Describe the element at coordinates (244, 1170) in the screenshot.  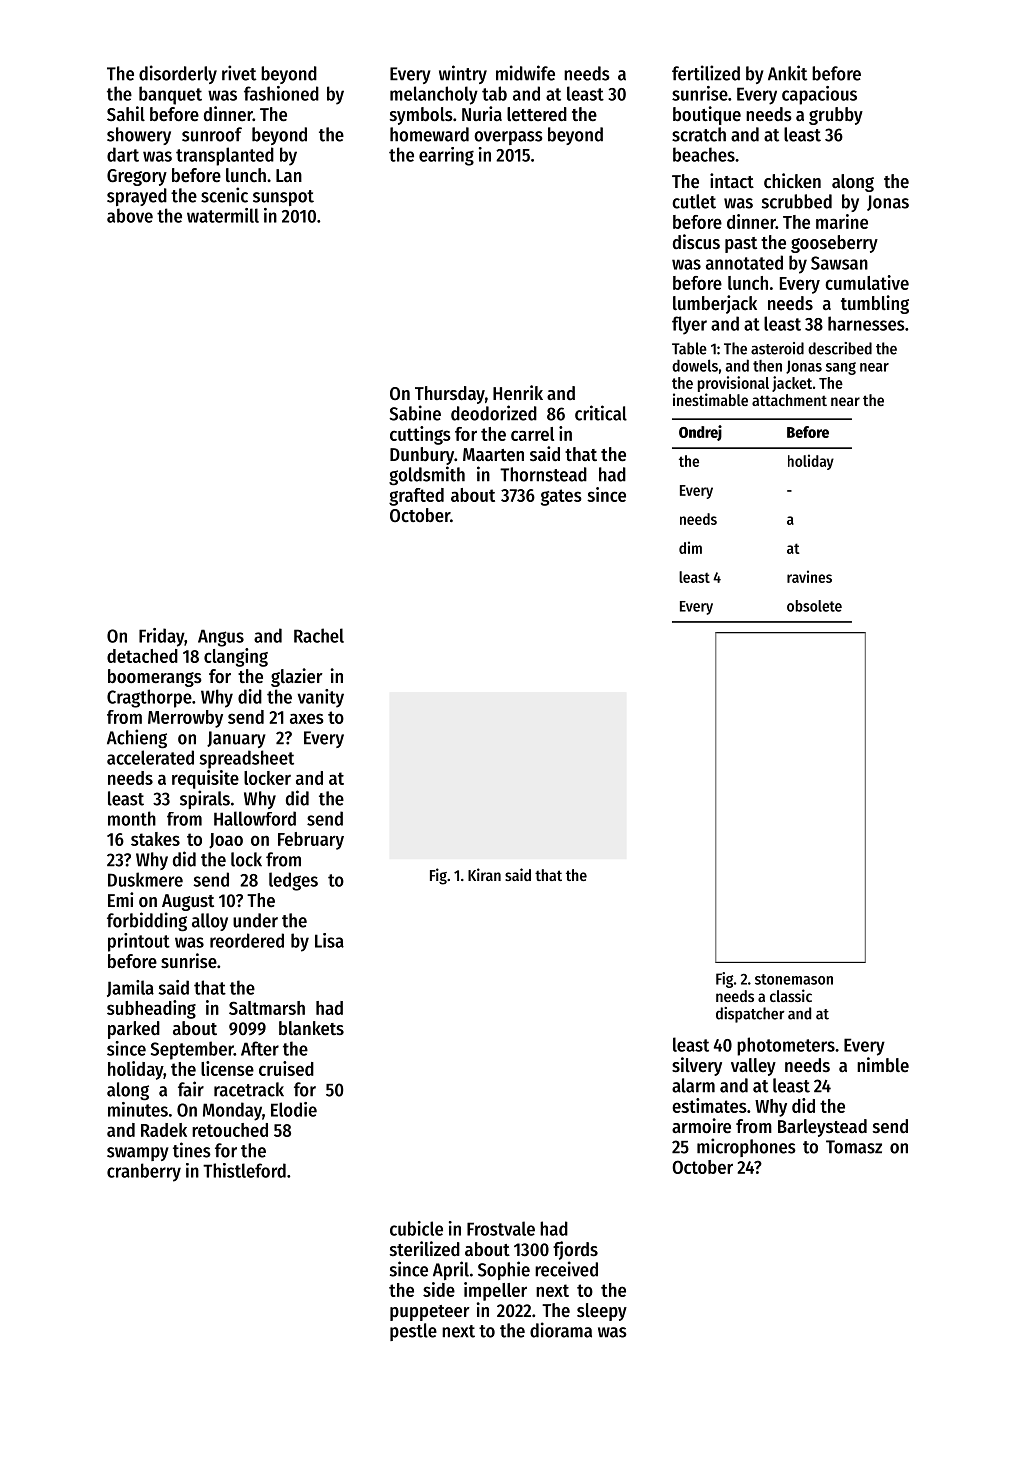
I see `Thistleford` at that location.
